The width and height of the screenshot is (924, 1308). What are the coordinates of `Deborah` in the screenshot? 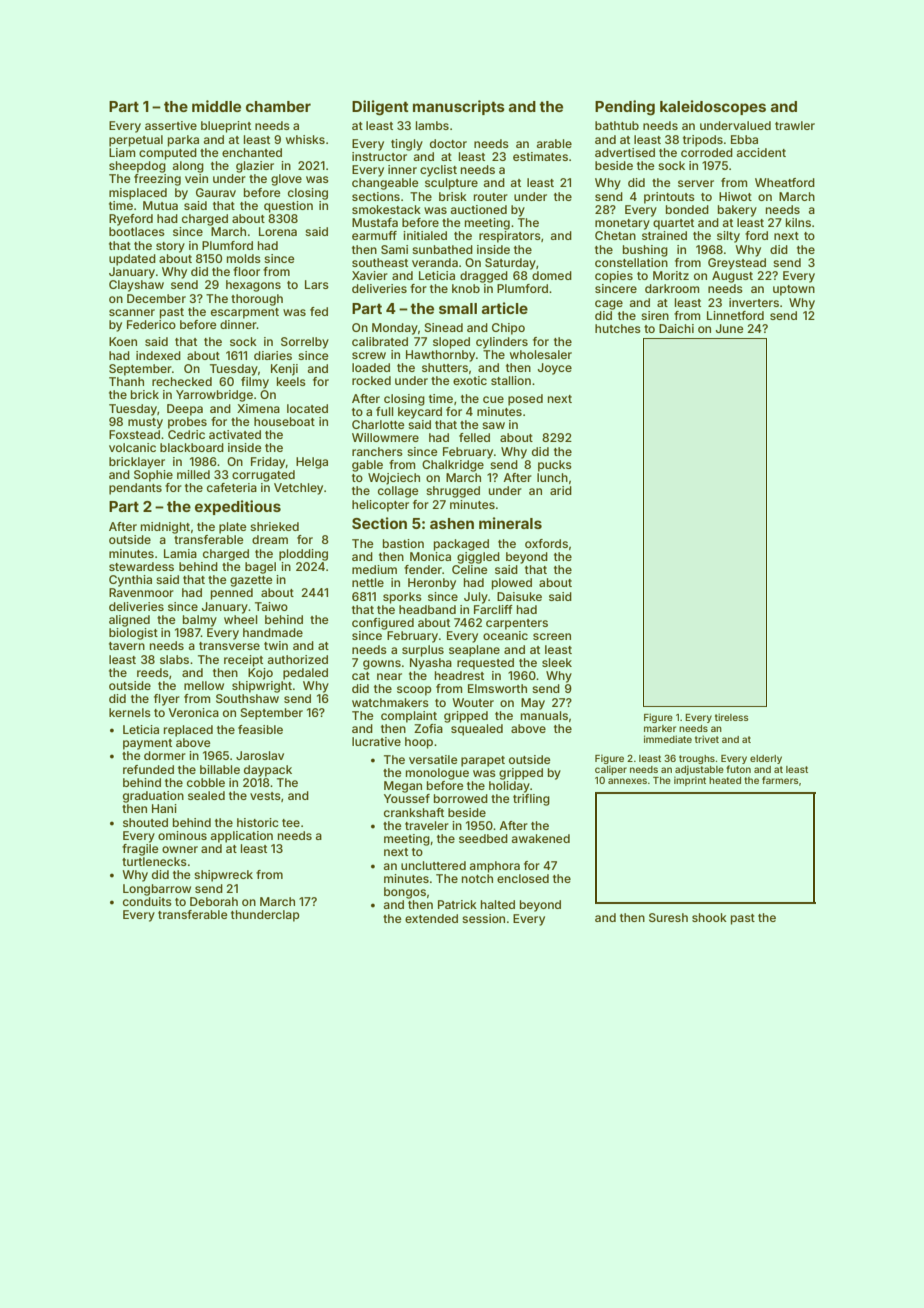 It's located at (214, 901).
